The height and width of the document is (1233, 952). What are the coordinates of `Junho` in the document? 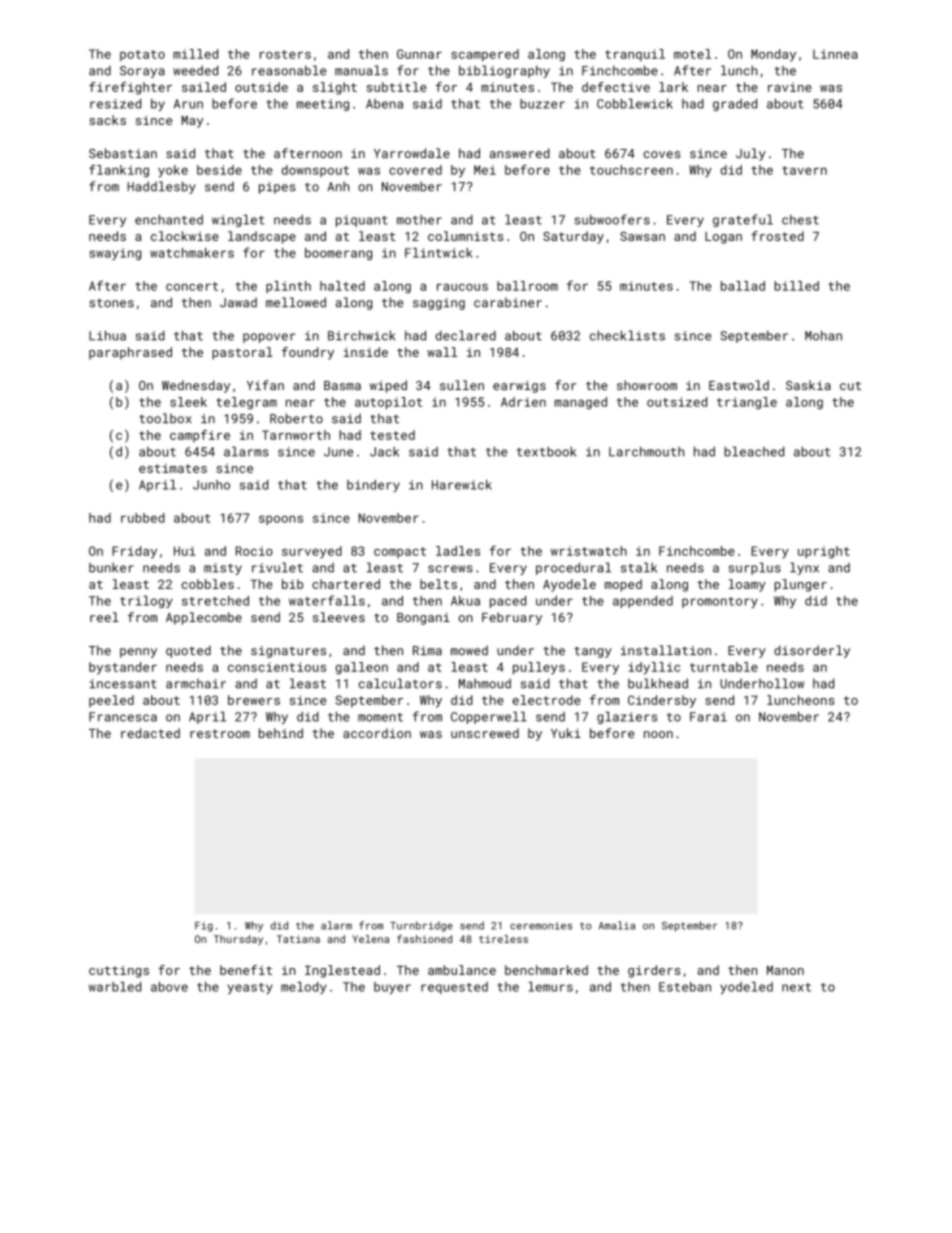 It's located at (211, 485).
